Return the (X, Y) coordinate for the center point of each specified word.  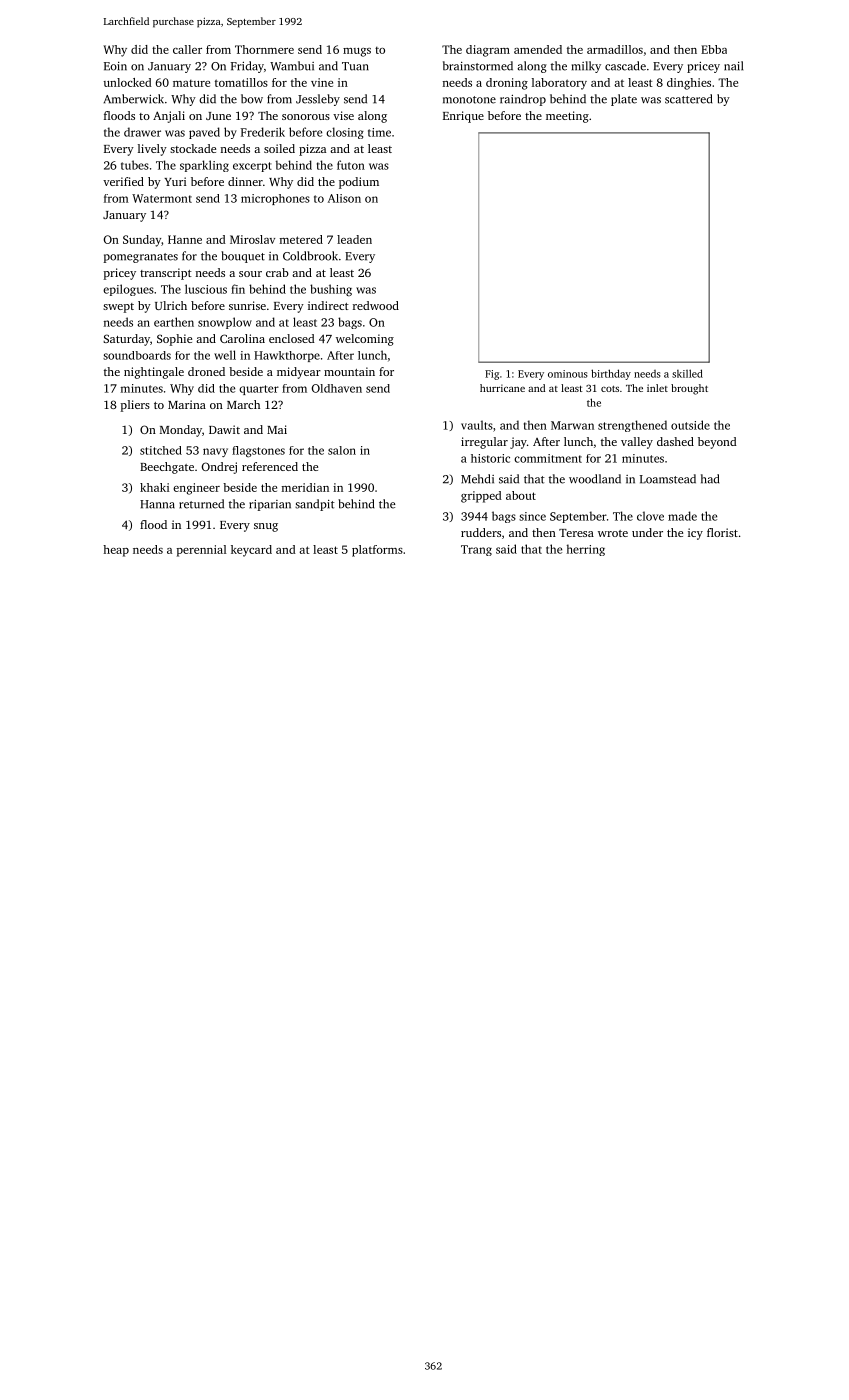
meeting (567, 117)
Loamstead (668, 479)
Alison (344, 198)
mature (191, 83)
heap (116, 551)
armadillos (615, 49)
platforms (377, 551)
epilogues (128, 290)
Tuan (355, 66)
